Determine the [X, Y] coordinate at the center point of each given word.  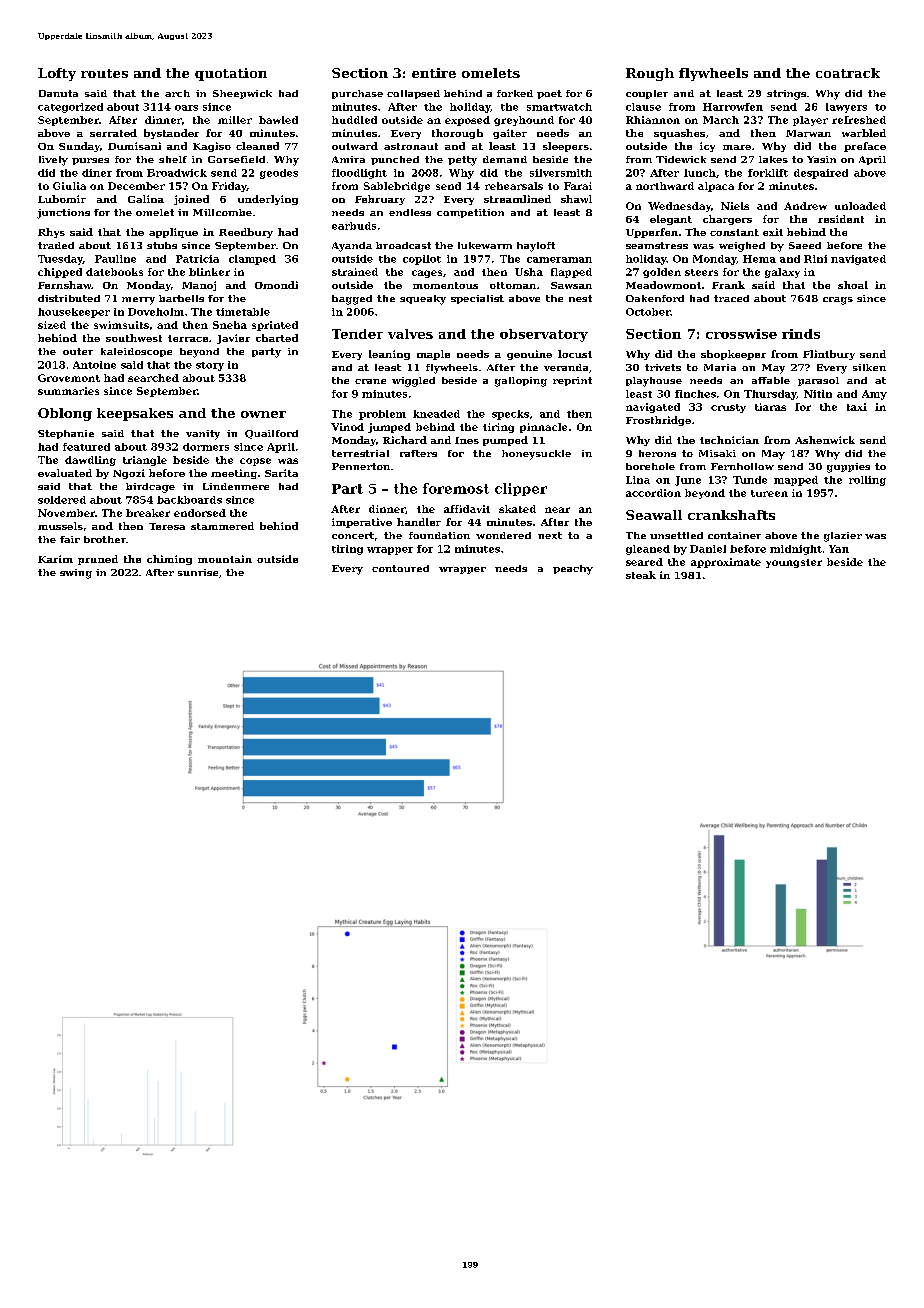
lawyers [846, 108]
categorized [70, 108]
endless [410, 212]
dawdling [90, 461]
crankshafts [731, 515]
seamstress [657, 245]
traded [56, 245]
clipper [521, 489]
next [550, 535]
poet [549, 94]
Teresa [167, 526]
